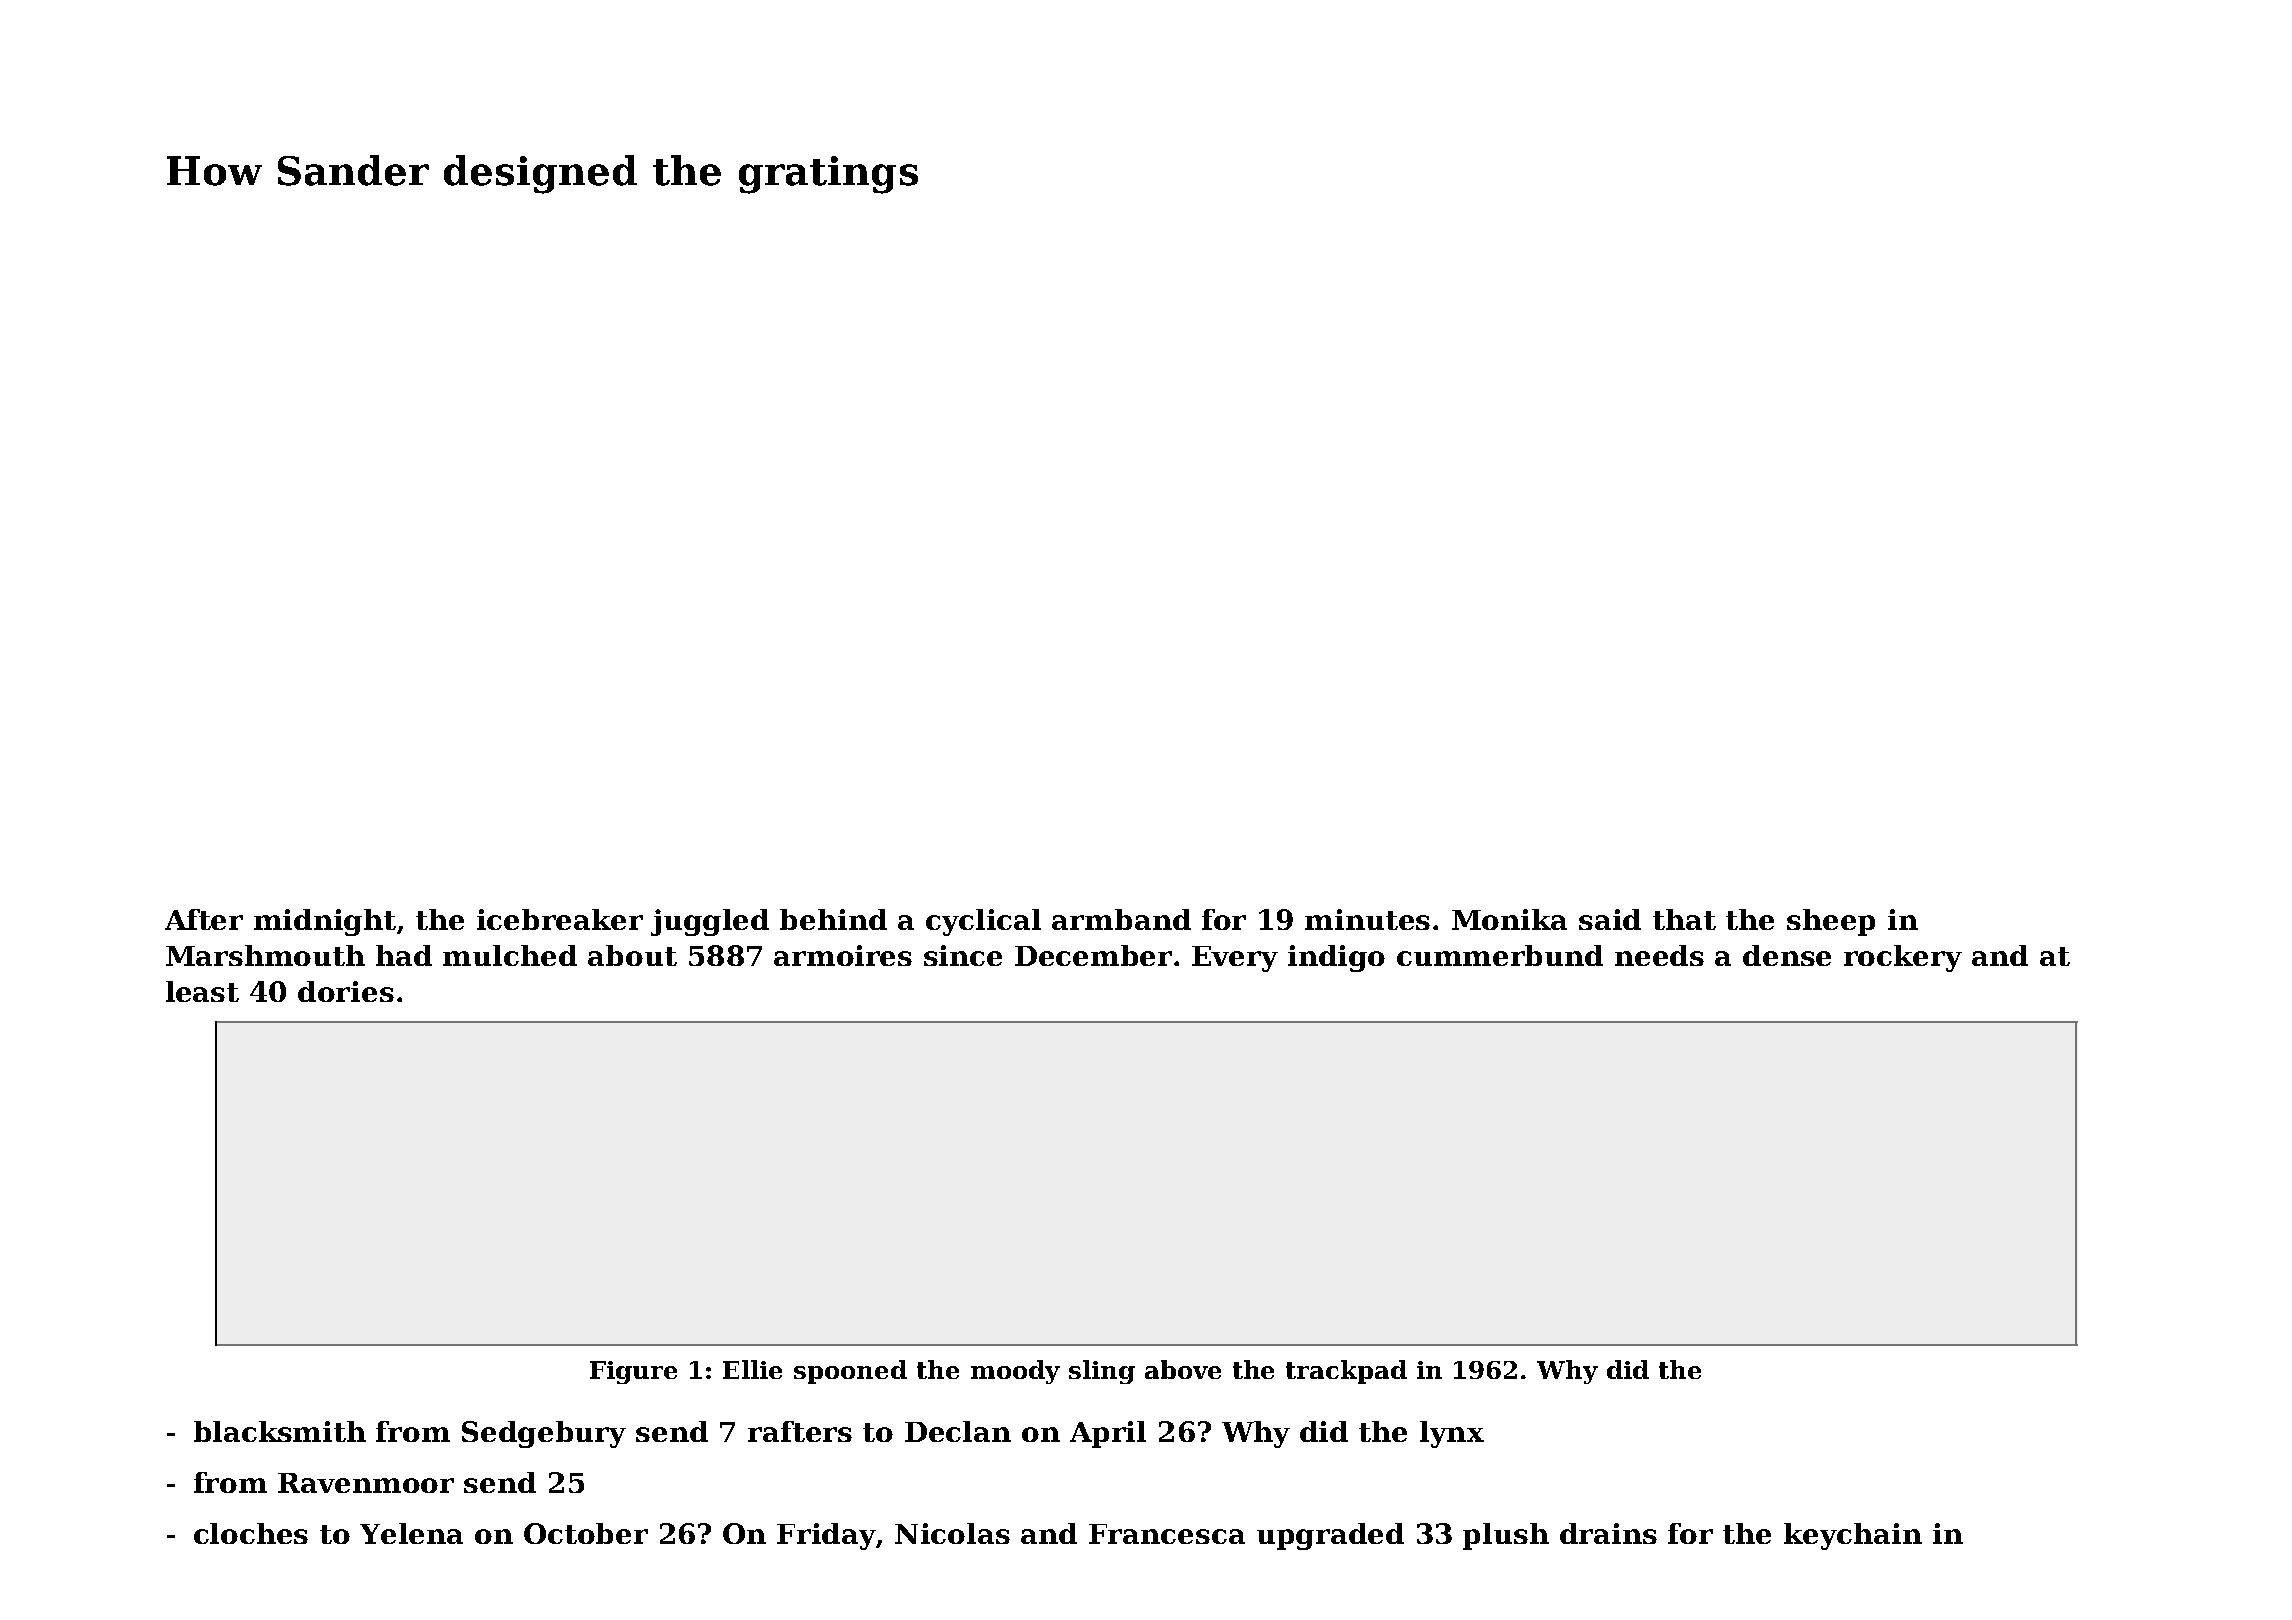  What do you see at coordinates (251, 1533) in the page?
I see `cloches` at bounding box center [251, 1533].
